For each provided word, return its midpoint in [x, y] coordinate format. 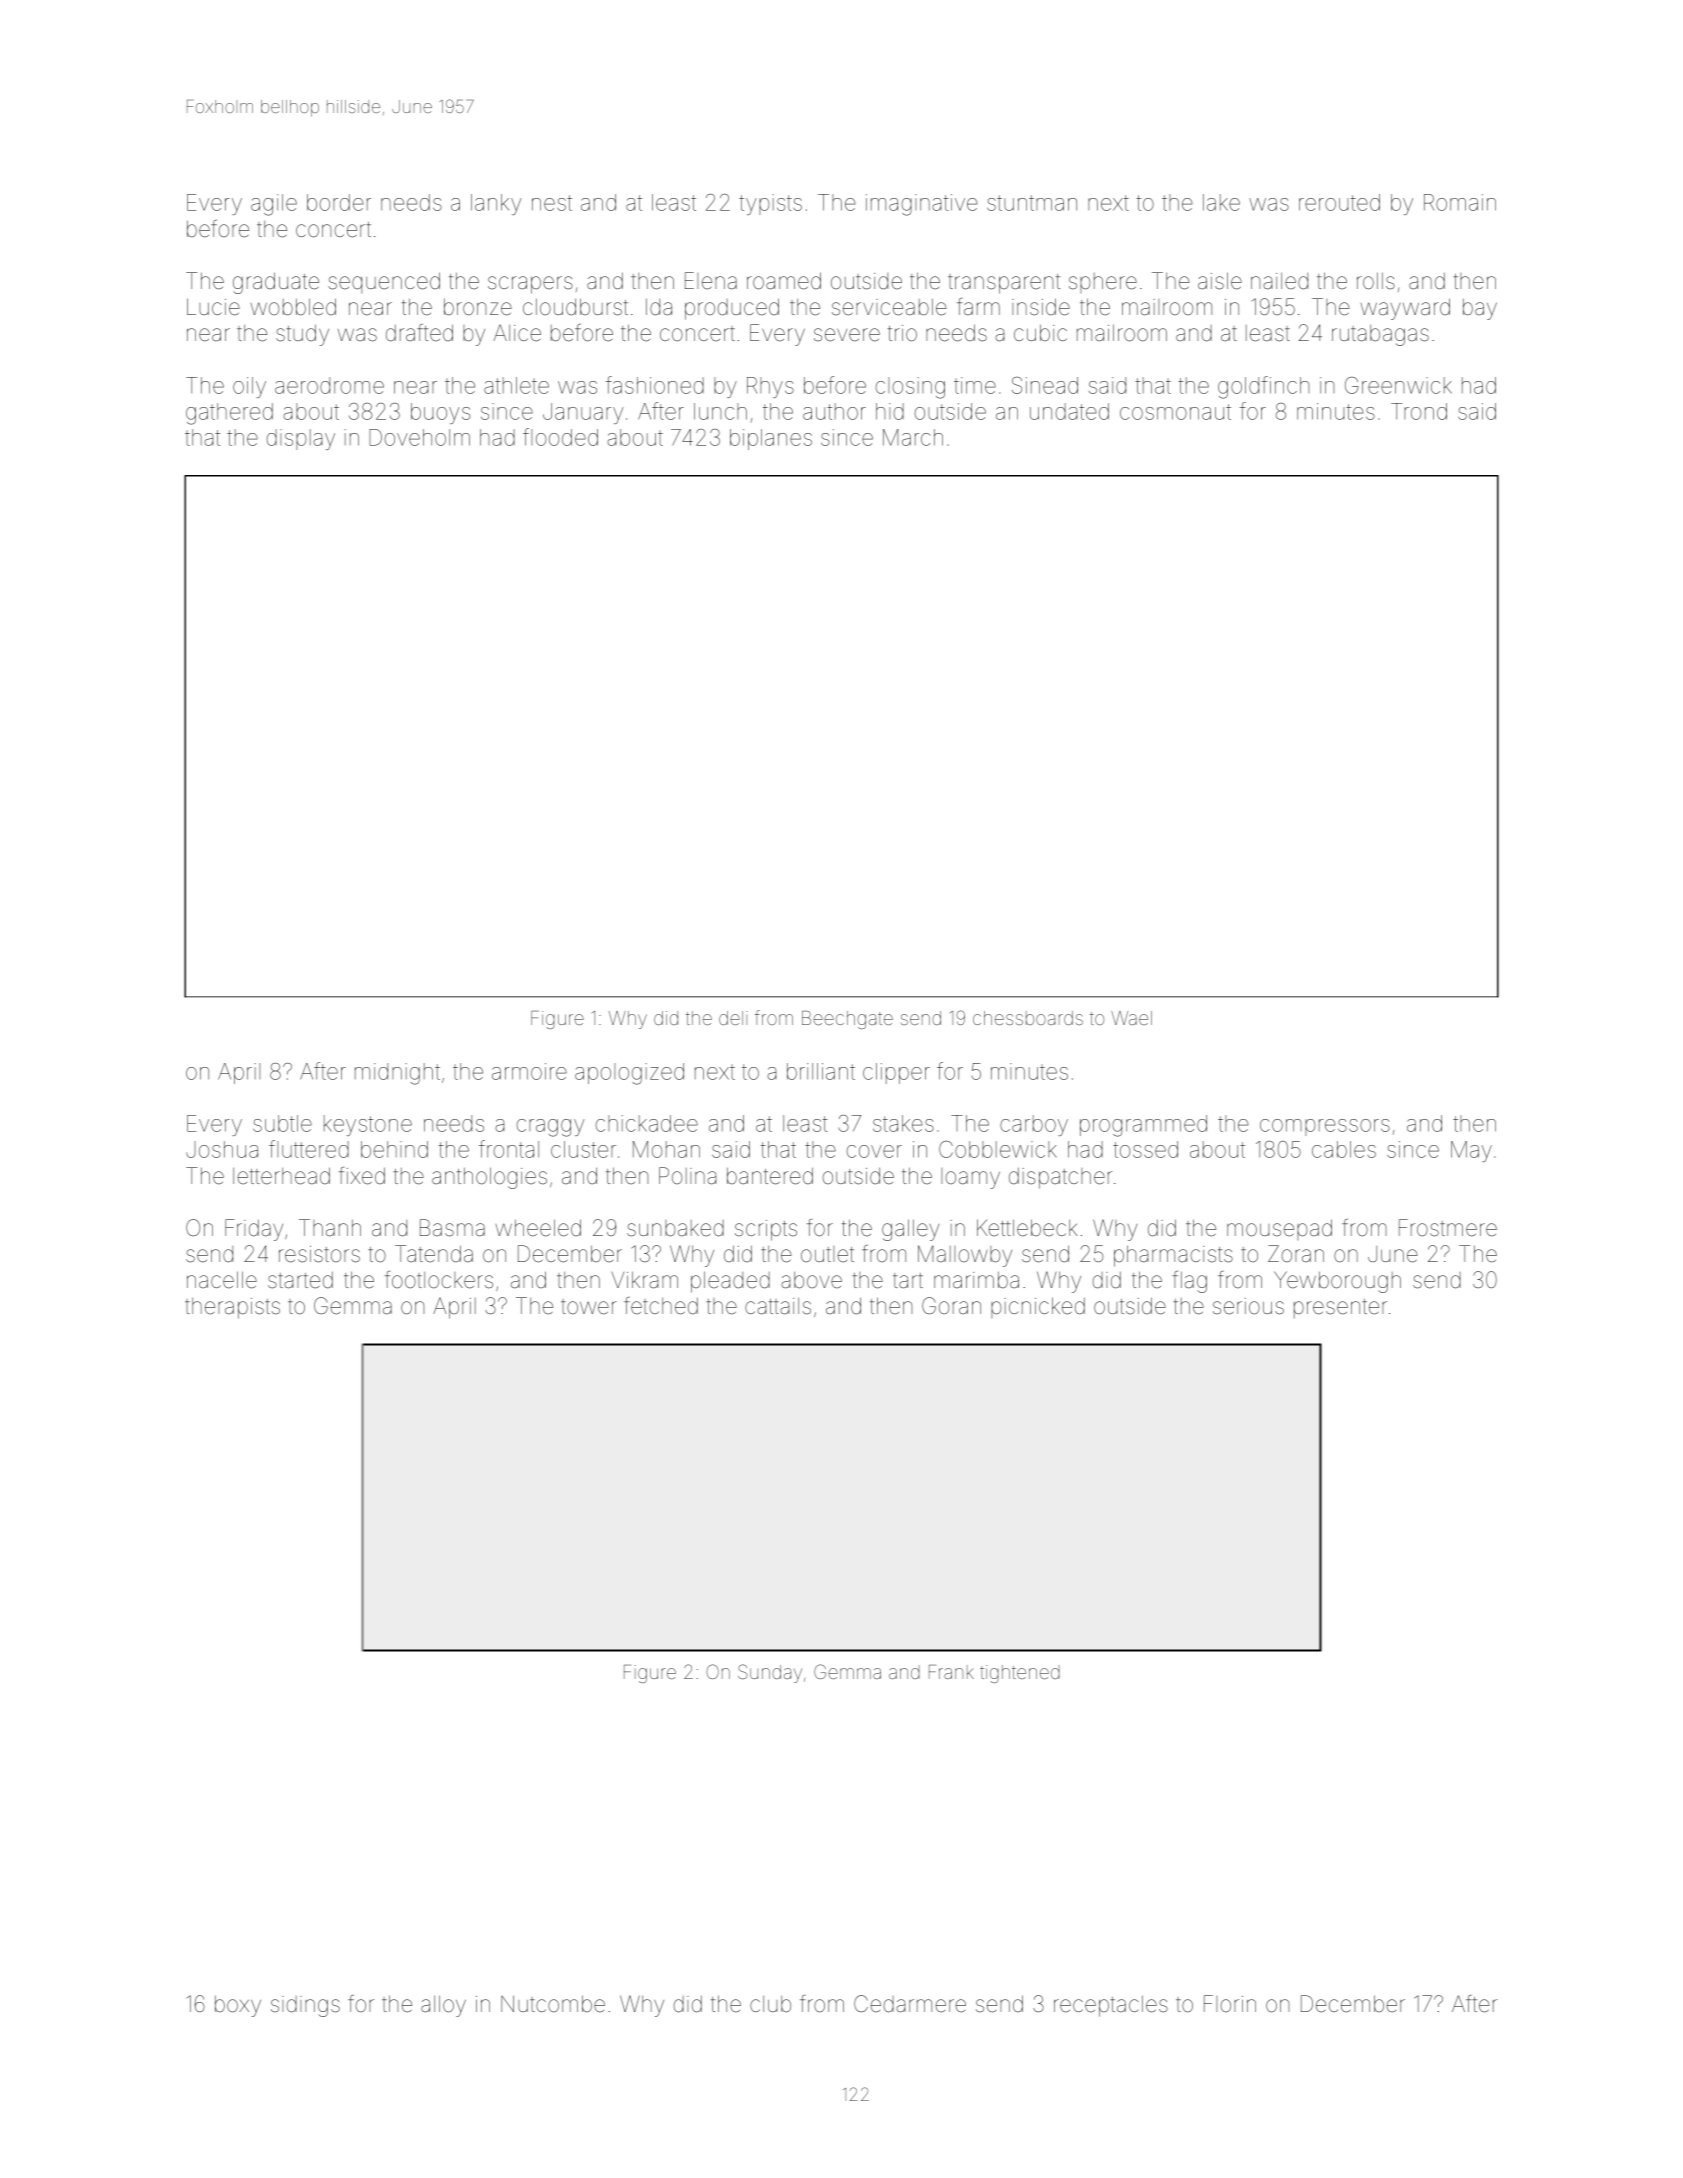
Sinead [1045, 385]
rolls [1376, 281]
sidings [305, 2006]
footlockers [439, 1280]
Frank [951, 1672]
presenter [1340, 1308]
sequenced [384, 282]
